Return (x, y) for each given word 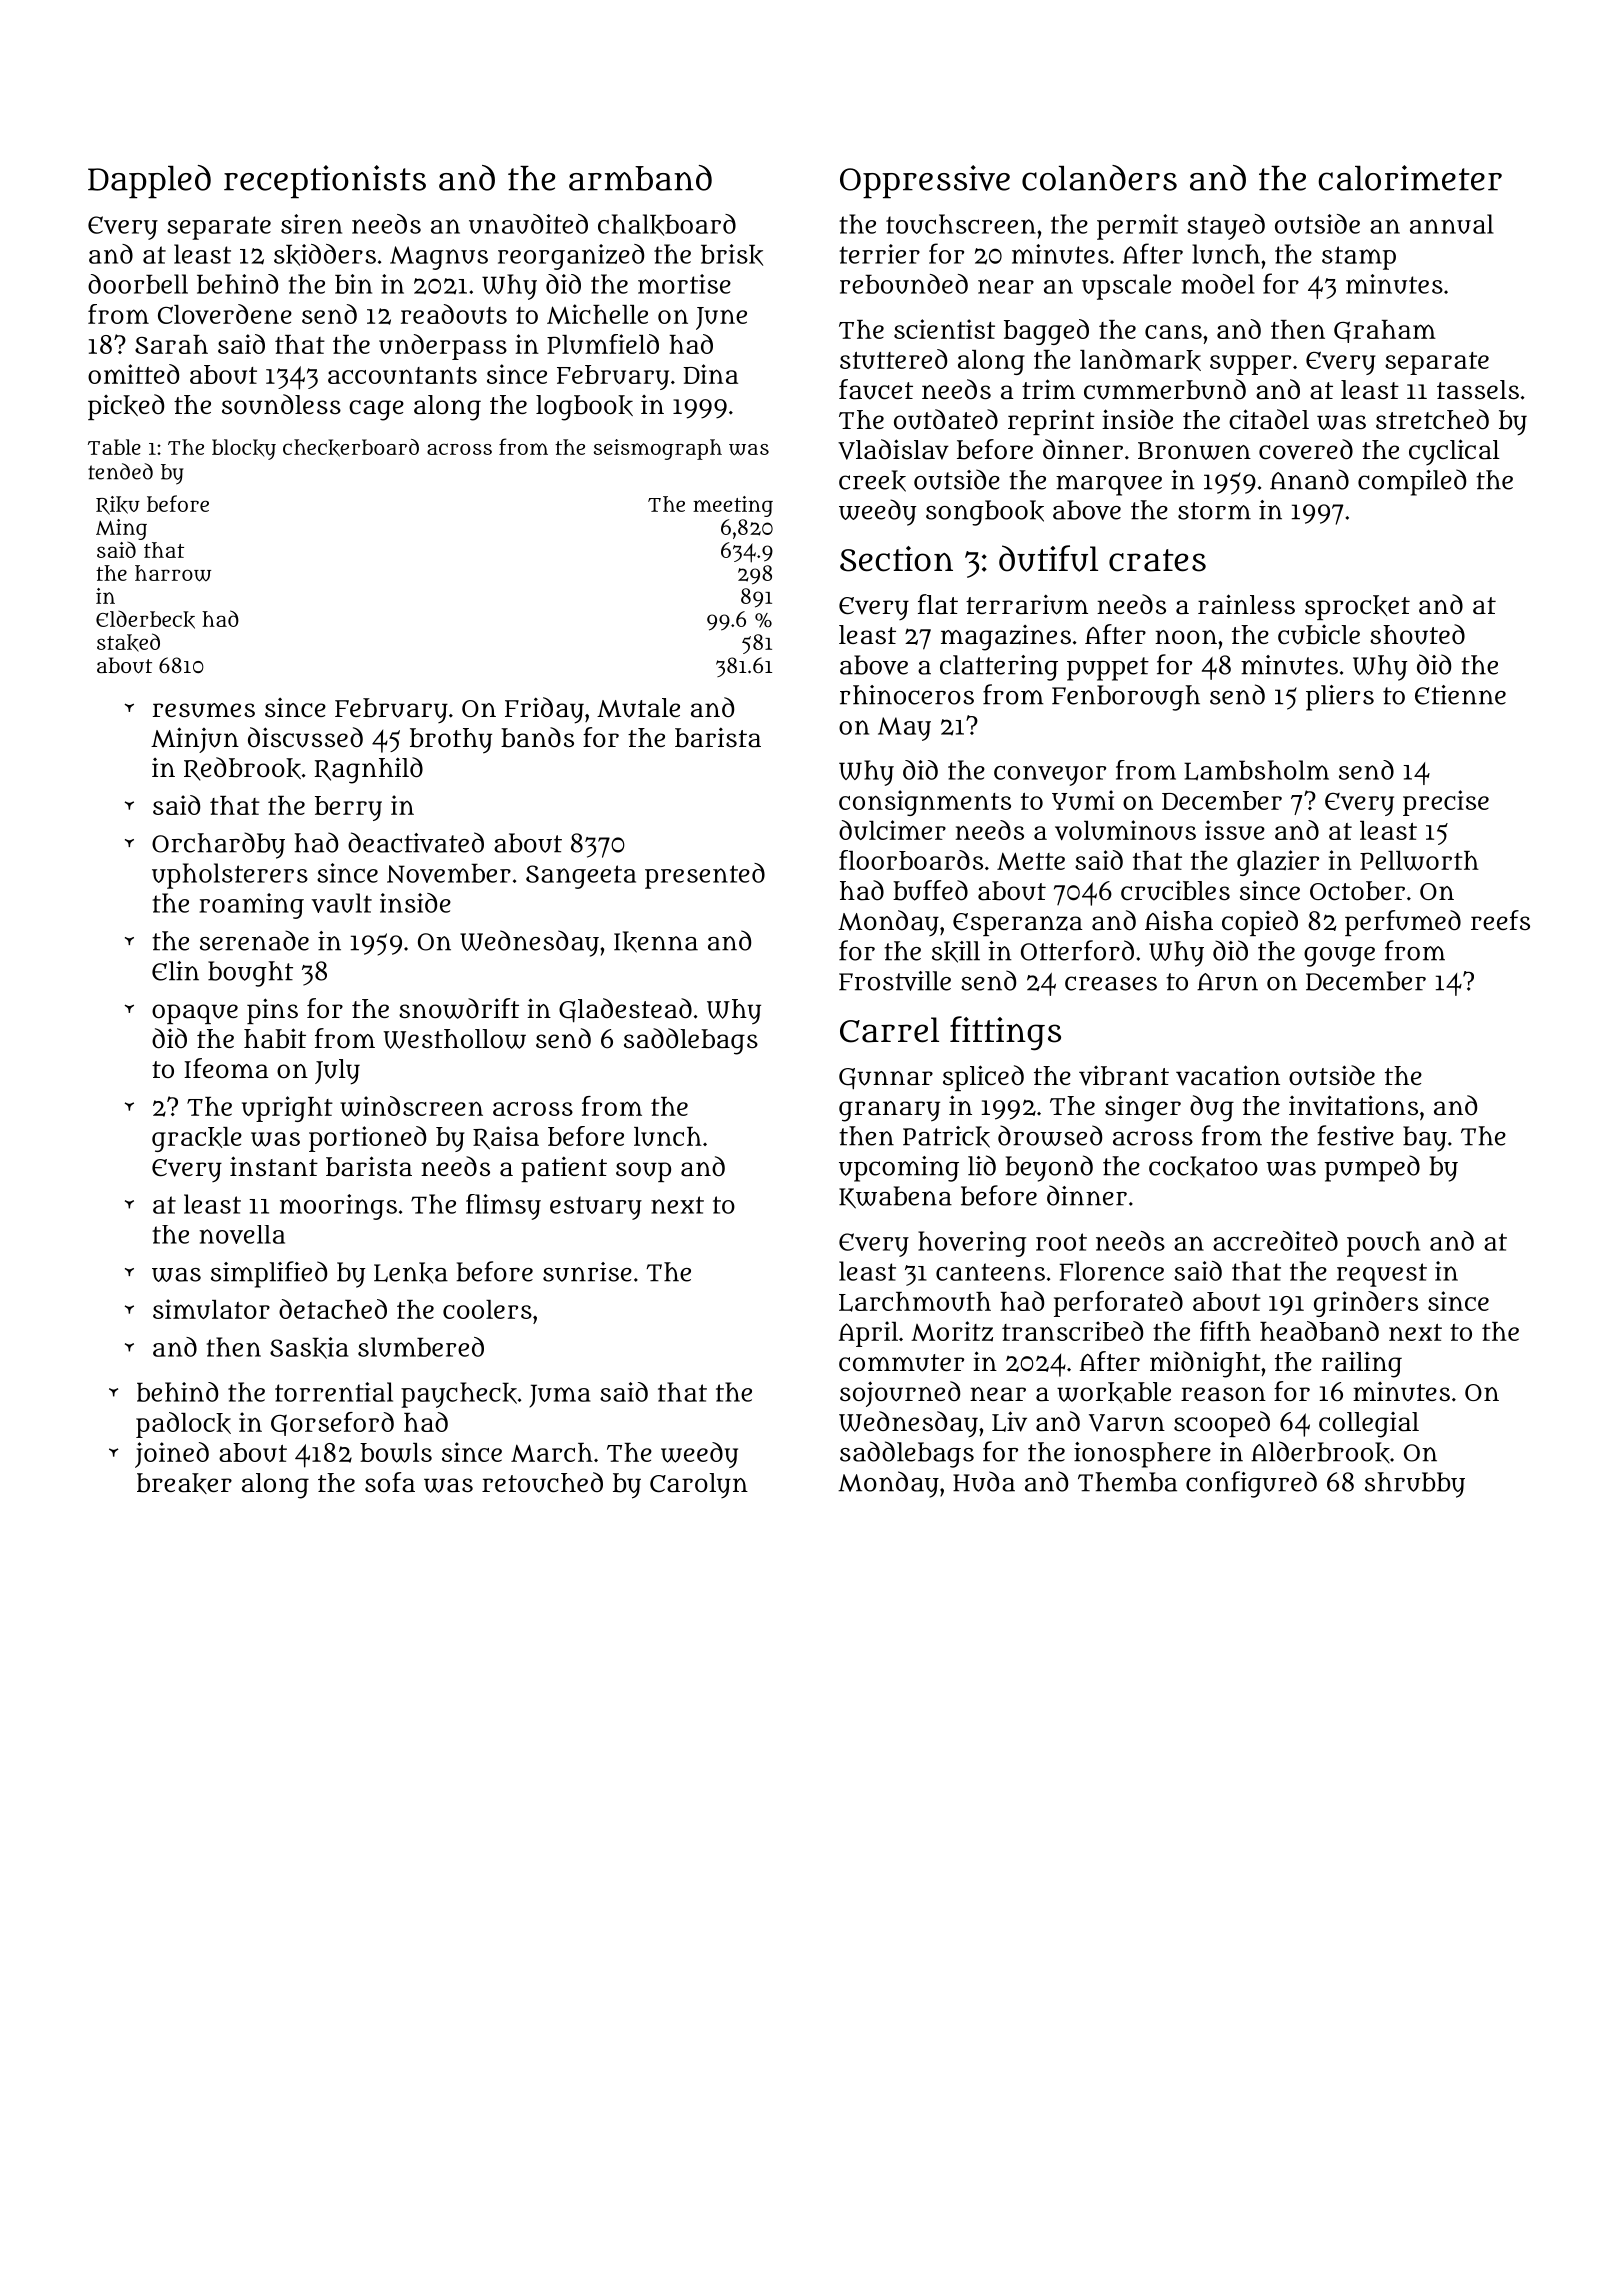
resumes (204, 710)
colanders (1099, 178)
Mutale (638, 708)
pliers (1340, 698)
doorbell (138, 284)
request (1382, 1275)
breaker (184, 1483)
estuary (596, 1208)
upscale (1126, 287)
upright (287, 1109)
